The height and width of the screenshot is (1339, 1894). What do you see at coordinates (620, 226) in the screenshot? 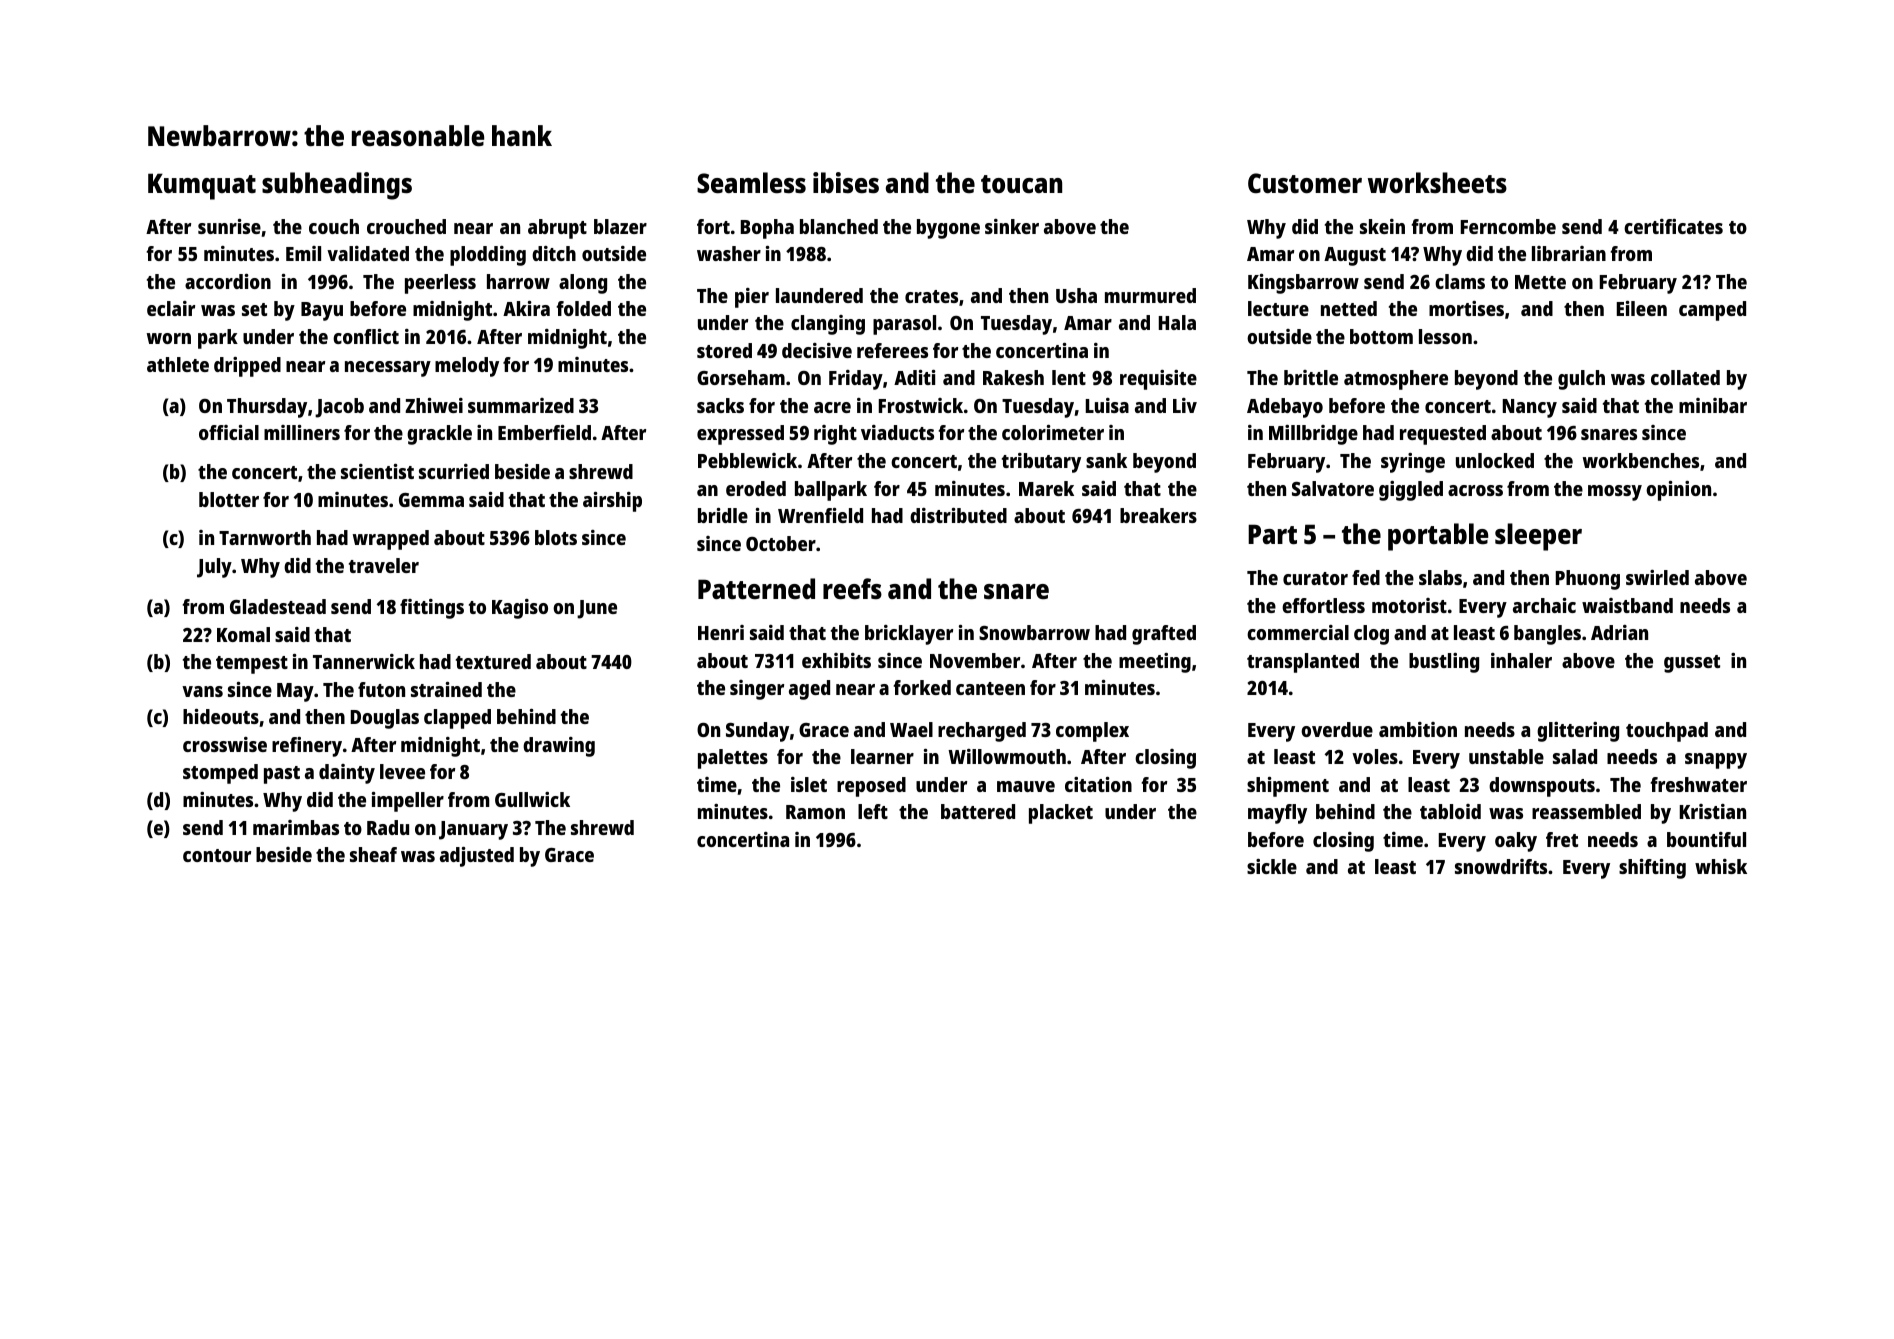
I see `blazer` at bounding box center [620, 226].
